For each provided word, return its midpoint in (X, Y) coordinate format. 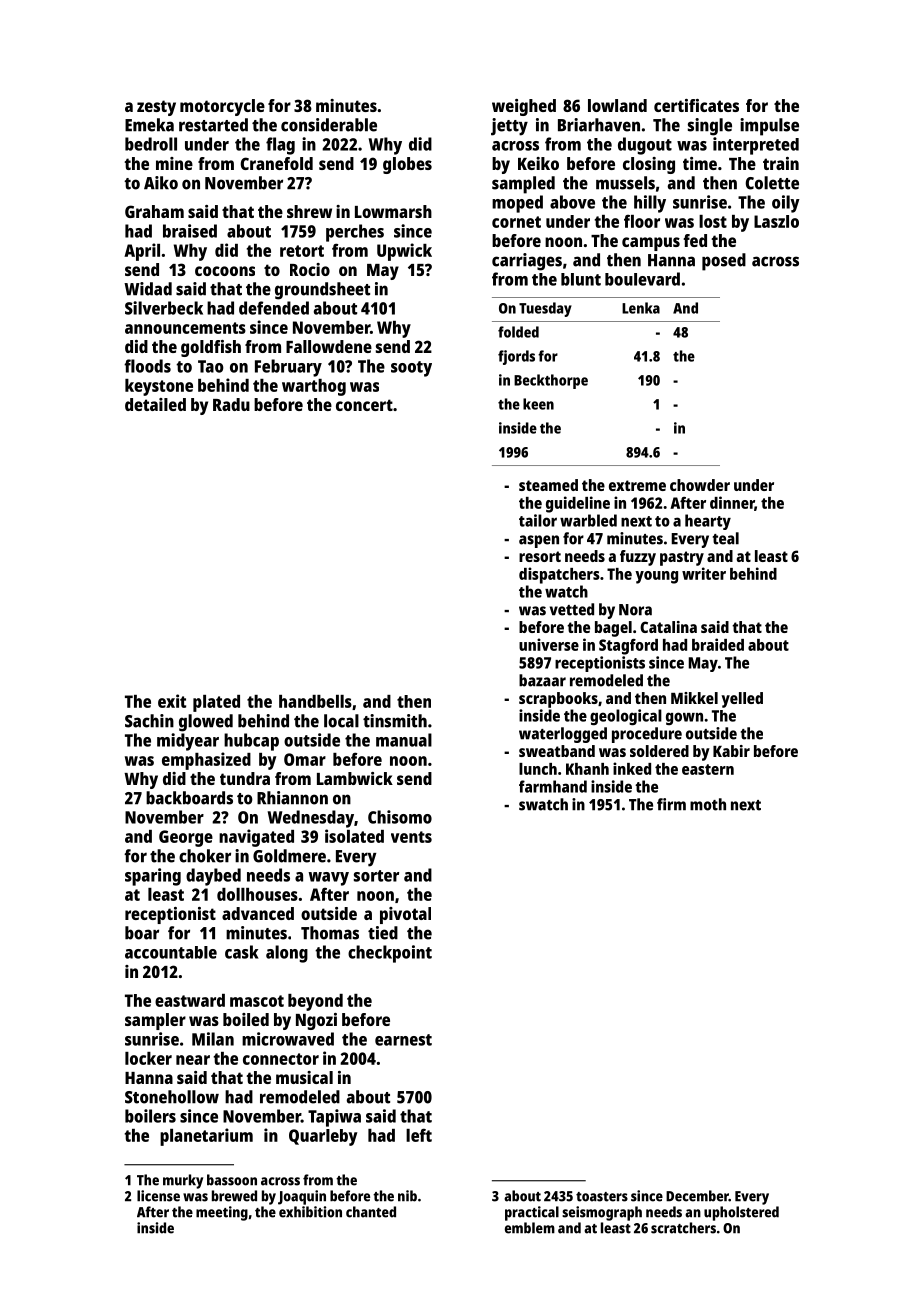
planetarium (206, 1137)
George (186, 838)
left (419, 1135)
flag (280, 146)
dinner (732, 503)
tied (383, 933)
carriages (527, 262)
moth (708, 804)
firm (671, 804)
